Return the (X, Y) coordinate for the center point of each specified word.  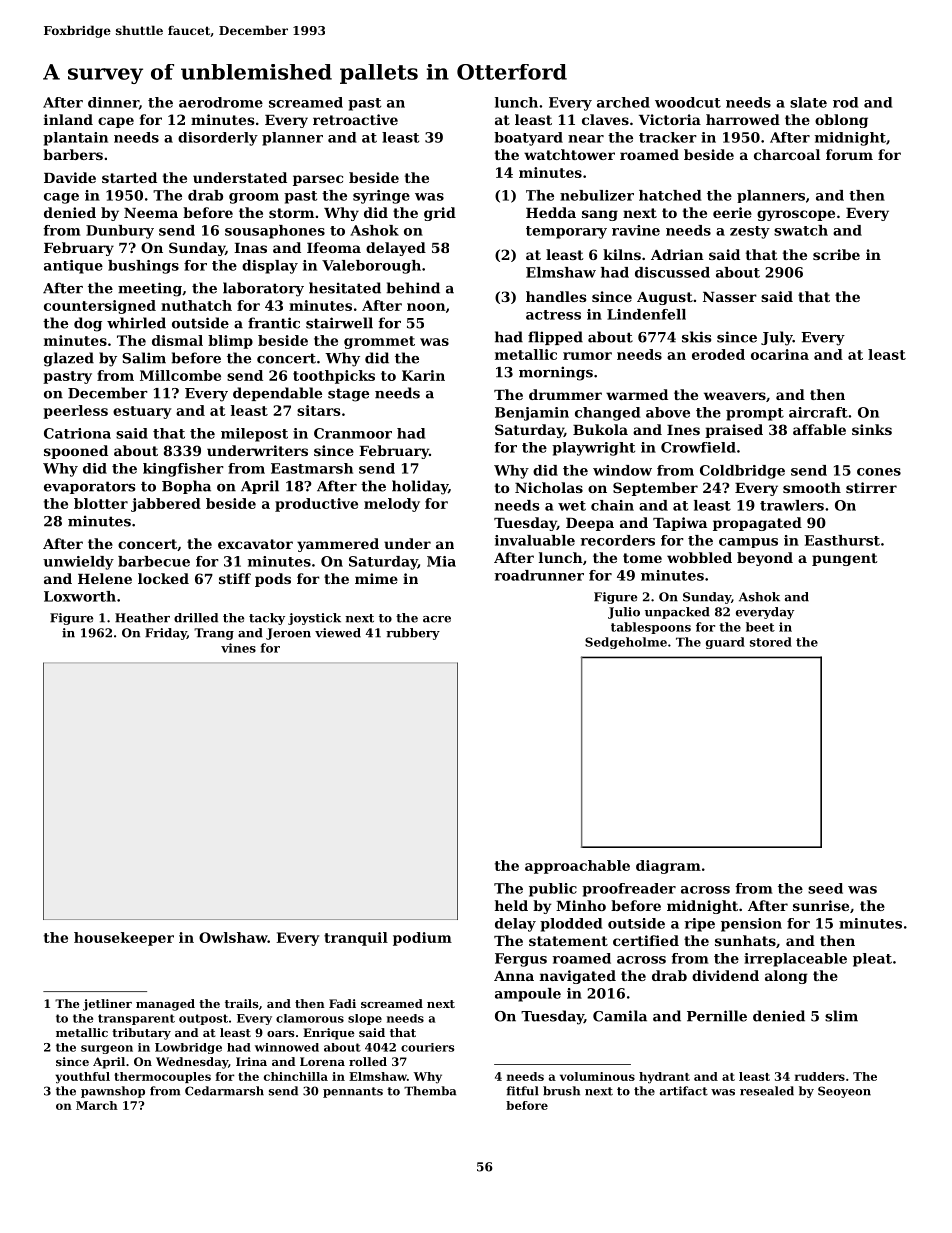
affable (819, 429)
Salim (144, 358)
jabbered (166, 505)
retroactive (355, 119)
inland (68, 119)
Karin (423, 375)
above (668, 412)
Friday (166, 634)
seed (825, 888)
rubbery (413, 634)
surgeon (107, 1049)
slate (808, 102)
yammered (338, 545)
